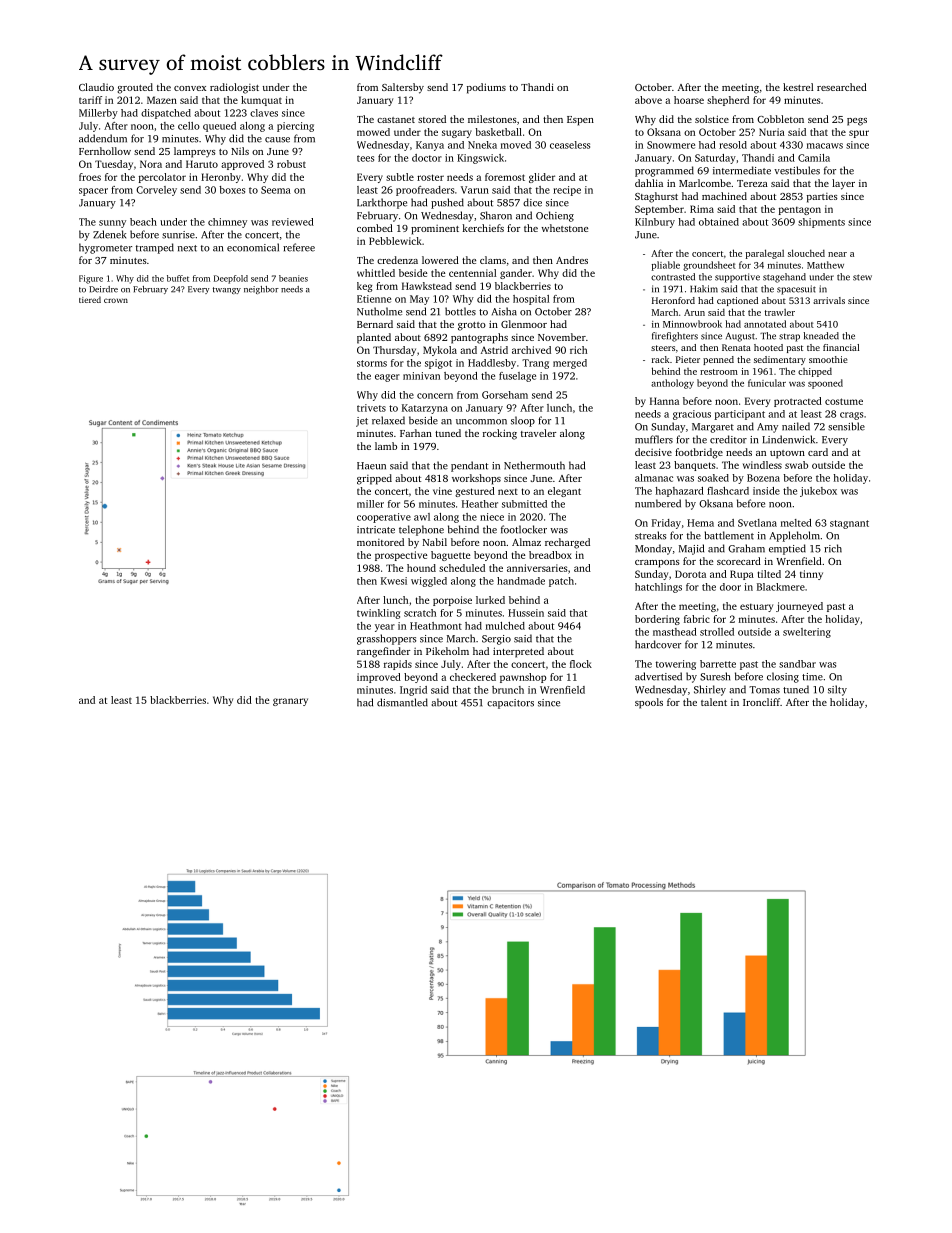 This screenshot has width=952, height=1233. What do you see at coordinates (290, 702) in the screenshot?
I see `granary` at bounding box center [290, 702].
